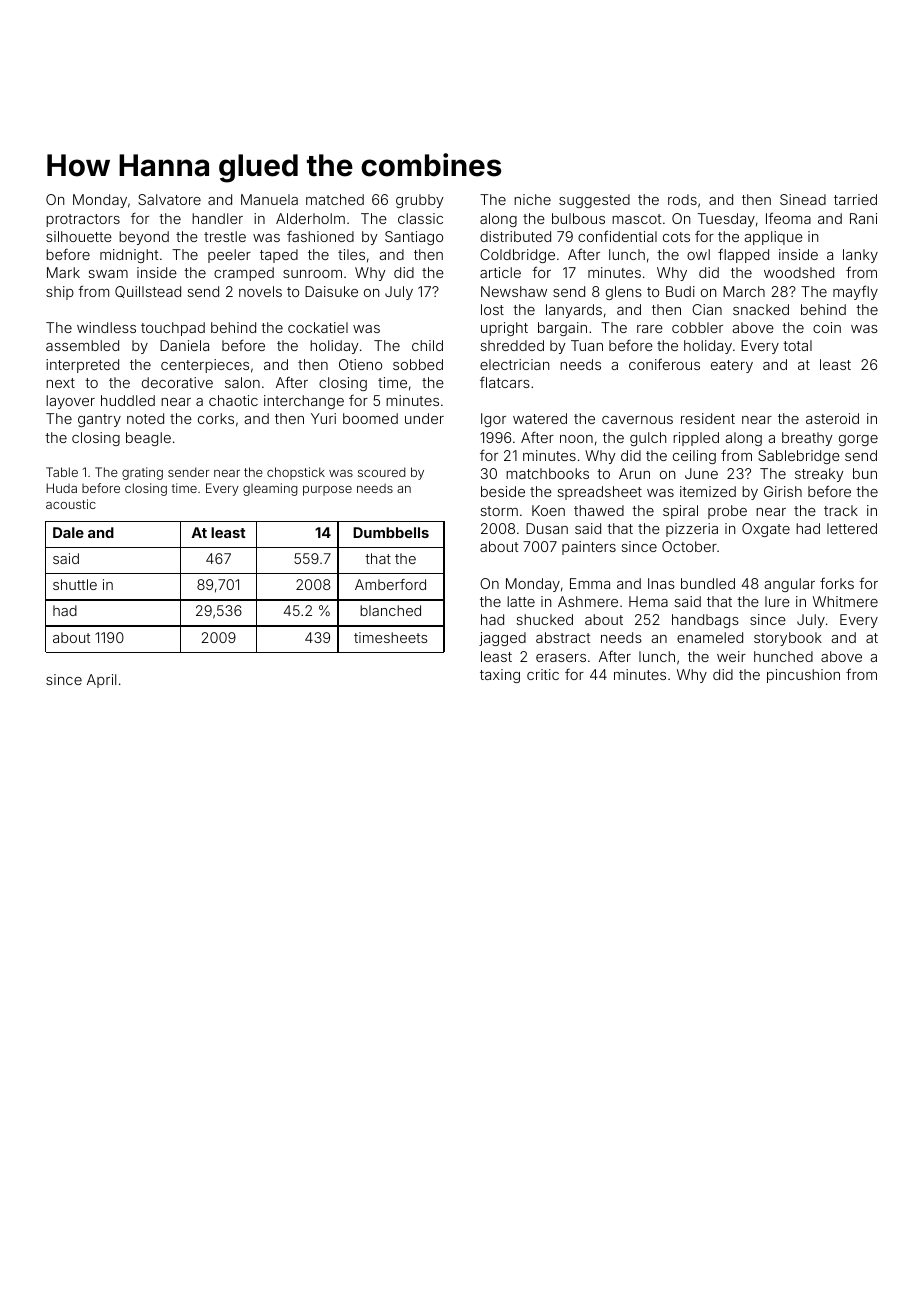  I want to click on rods, so click(682, 199).
